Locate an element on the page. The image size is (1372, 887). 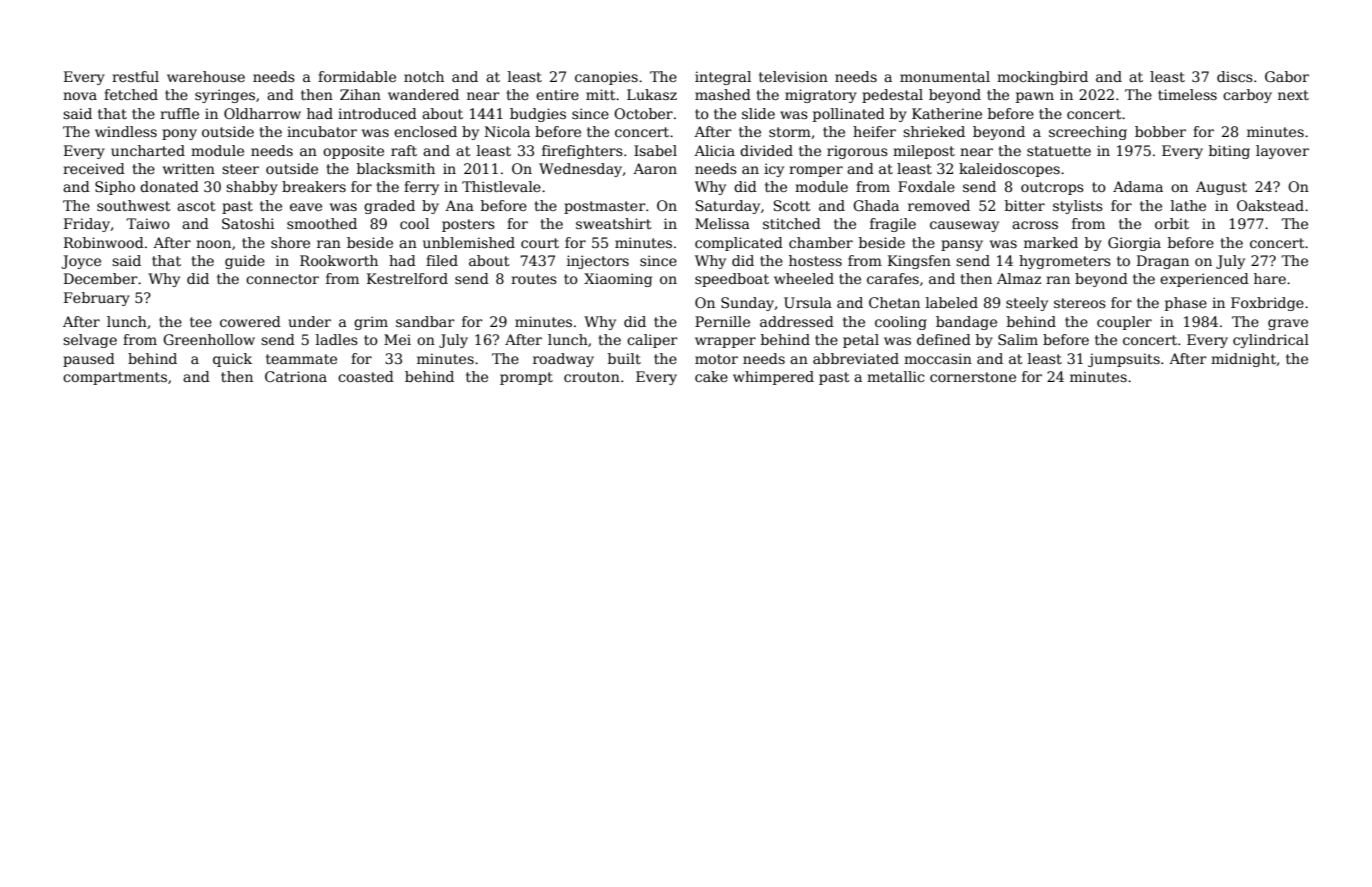
canopies is located at coordinates (606, 78).
